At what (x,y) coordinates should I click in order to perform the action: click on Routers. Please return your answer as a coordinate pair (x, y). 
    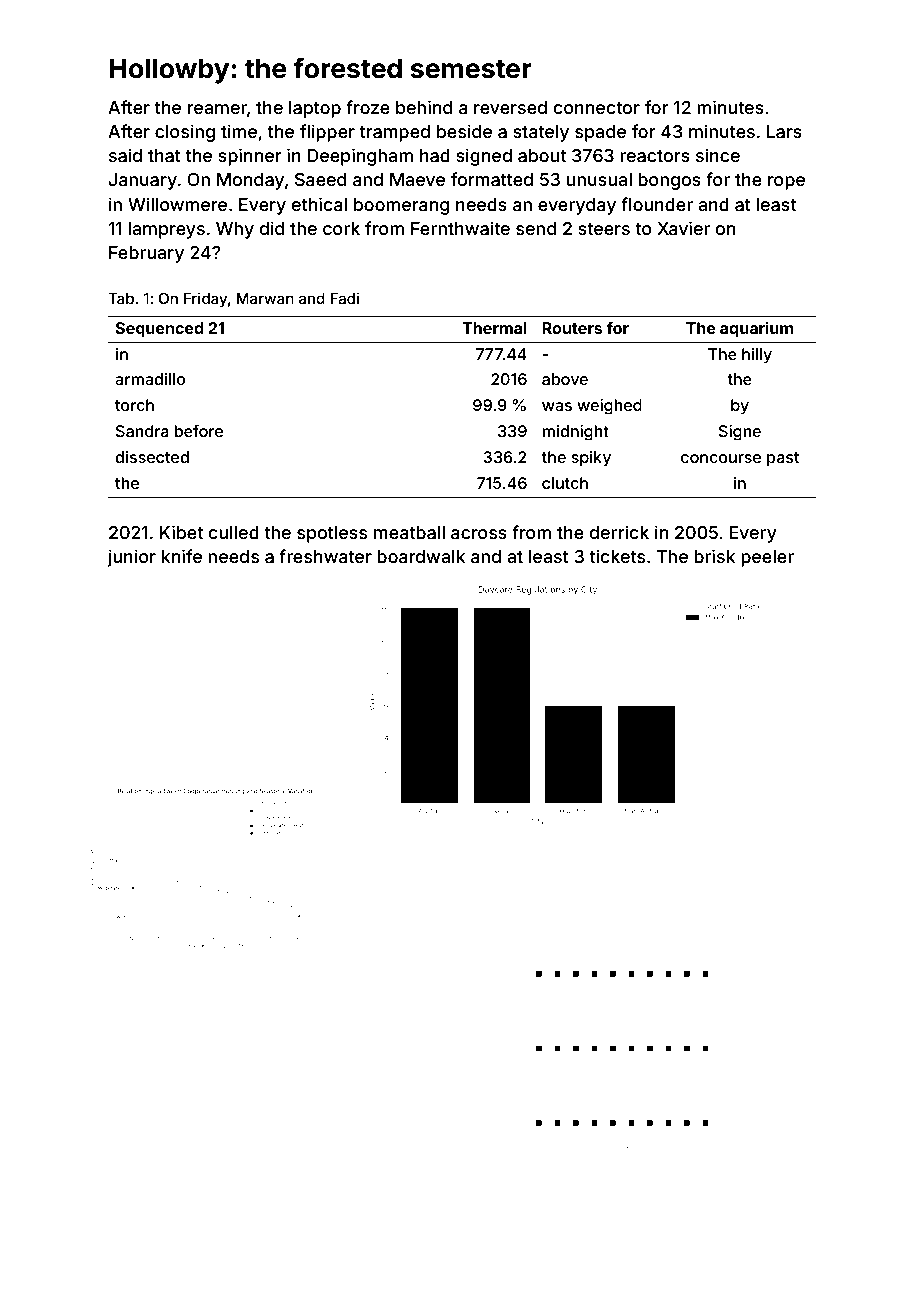
    Looking at the image, I should click on (572, 328).
